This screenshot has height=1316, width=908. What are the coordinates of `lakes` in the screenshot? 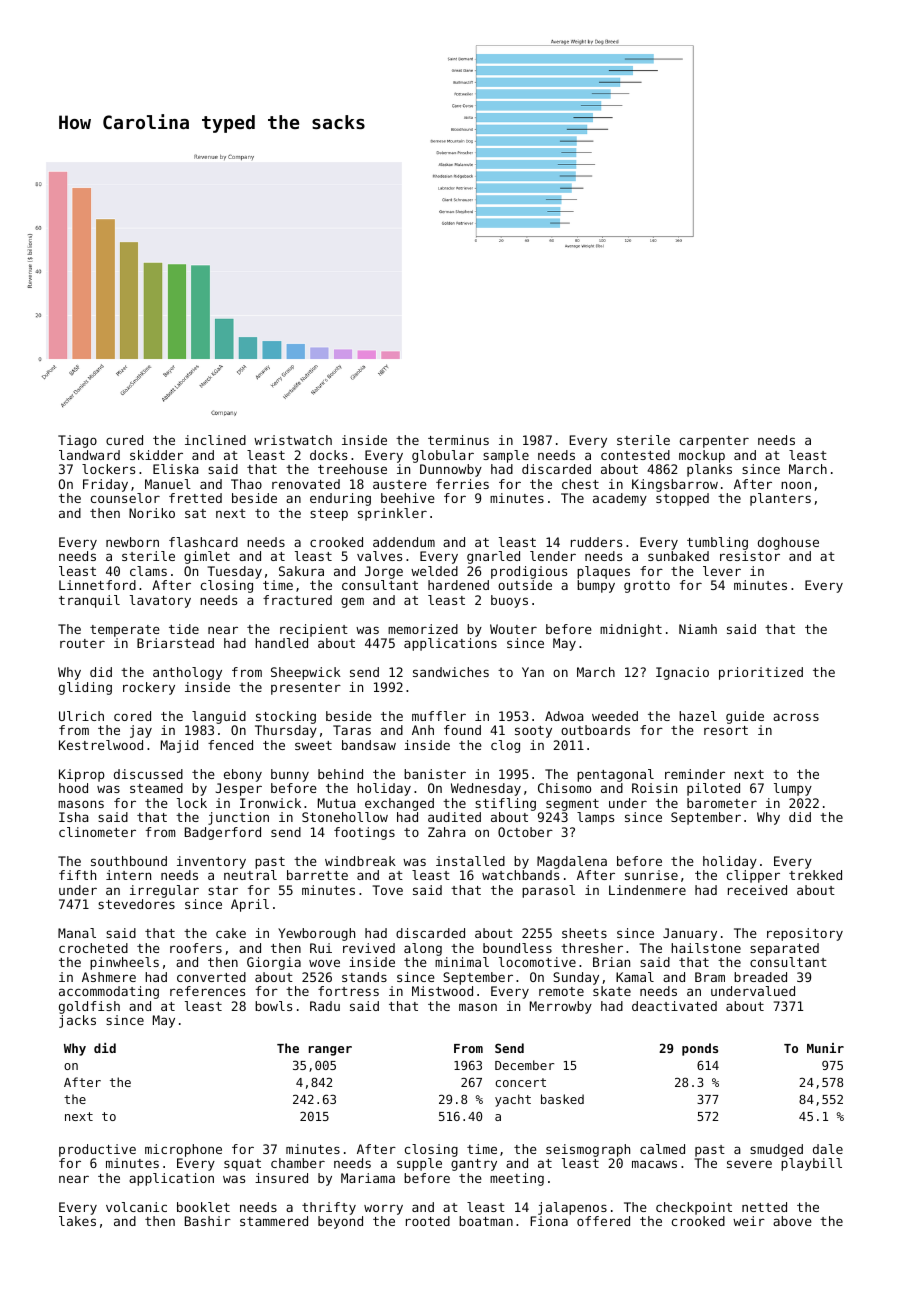 It's located at (77, 1221).
